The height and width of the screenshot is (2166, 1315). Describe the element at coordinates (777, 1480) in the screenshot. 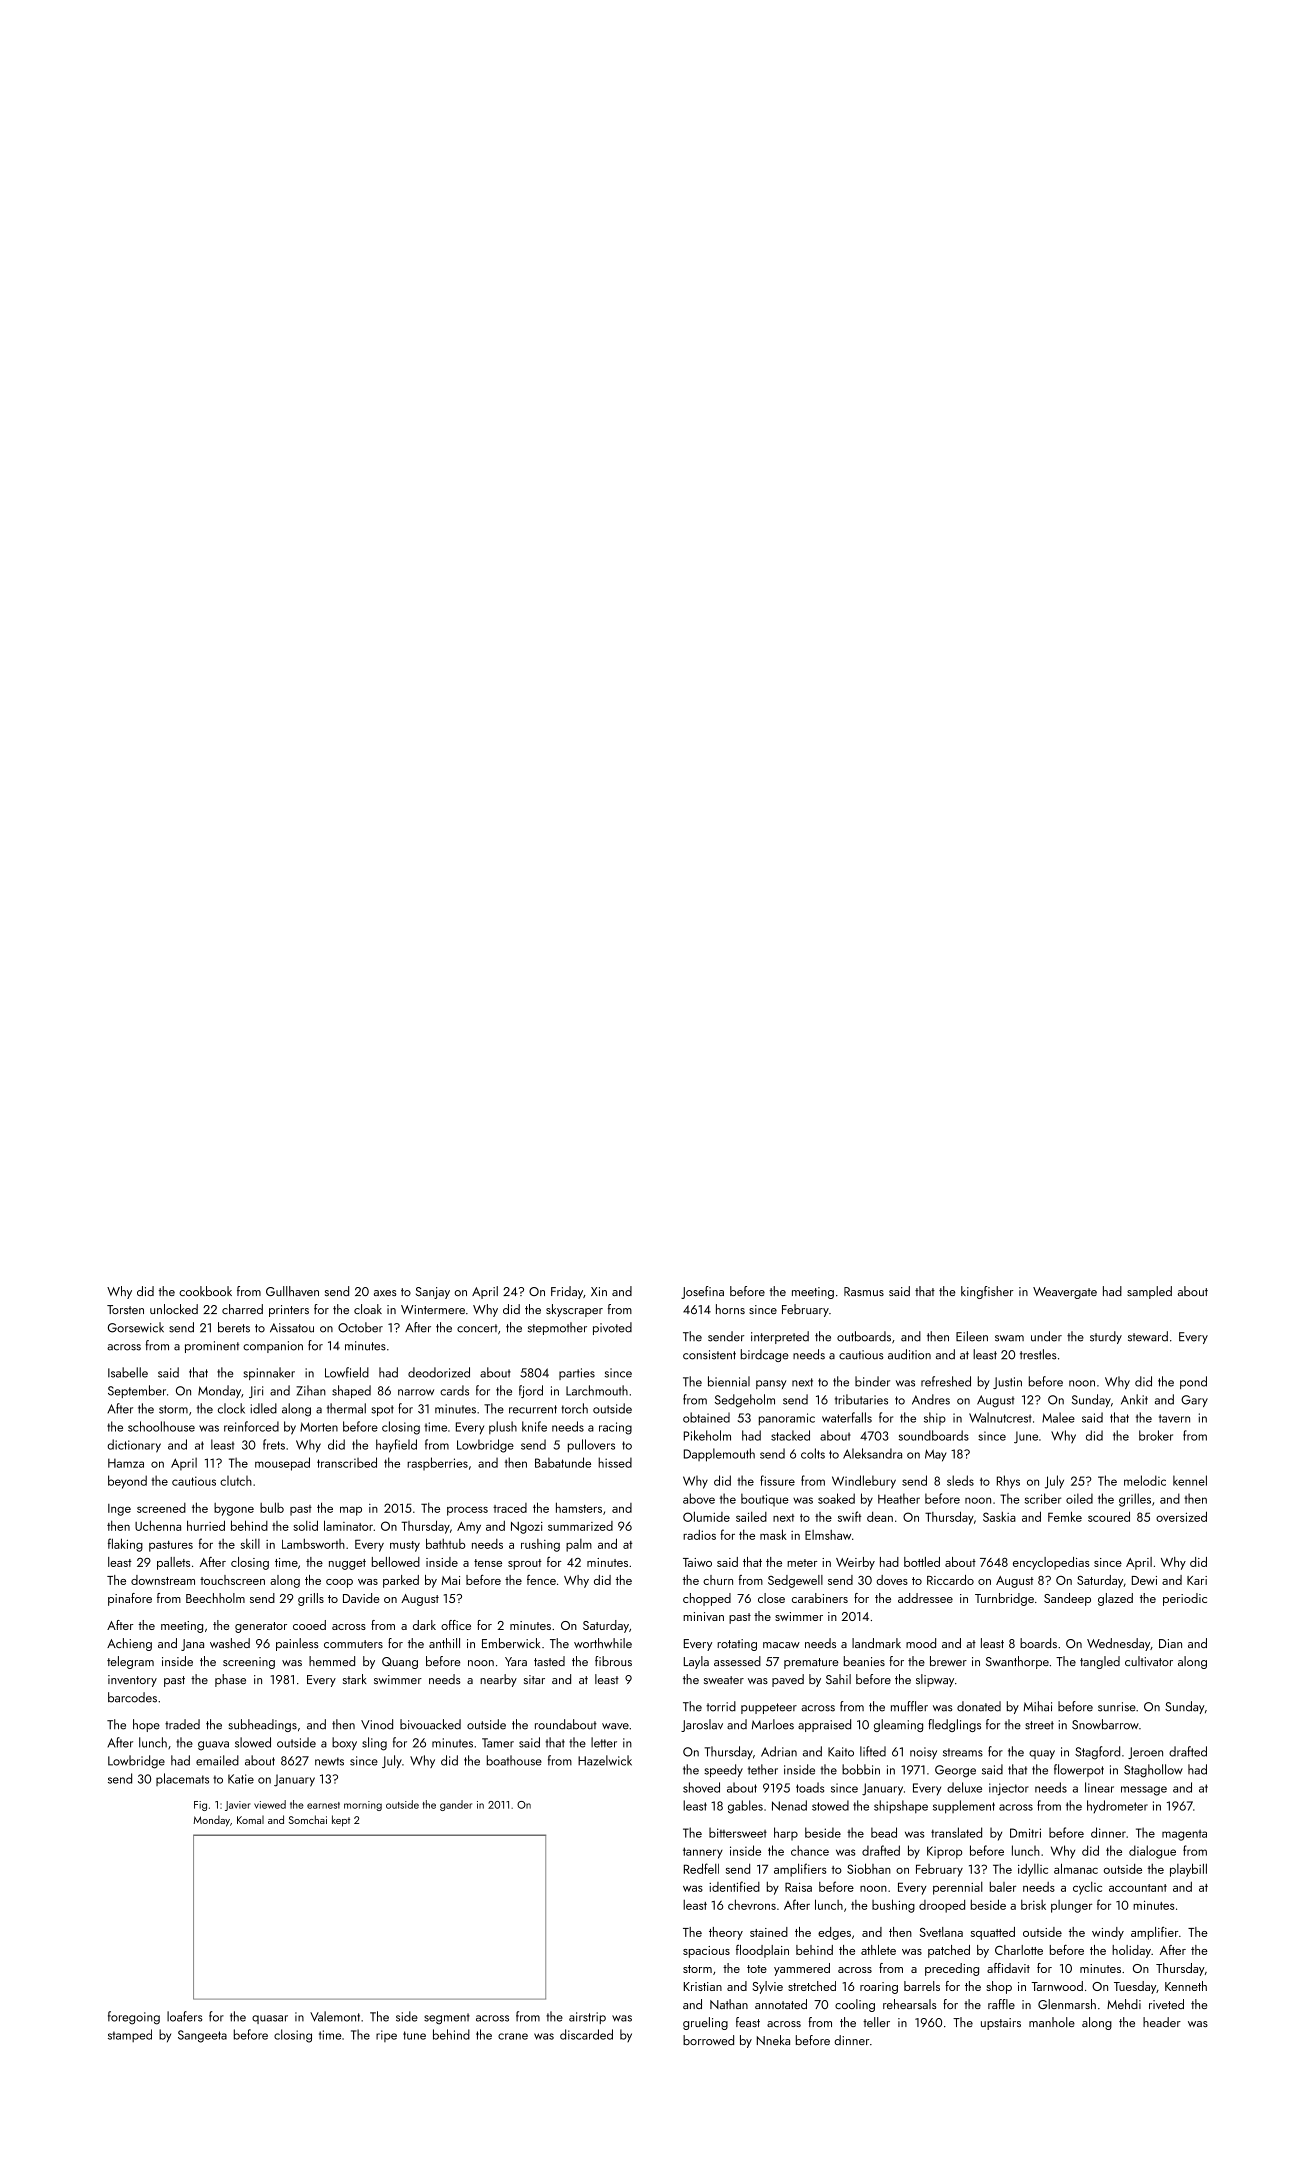

I see `fissure` at that location.
